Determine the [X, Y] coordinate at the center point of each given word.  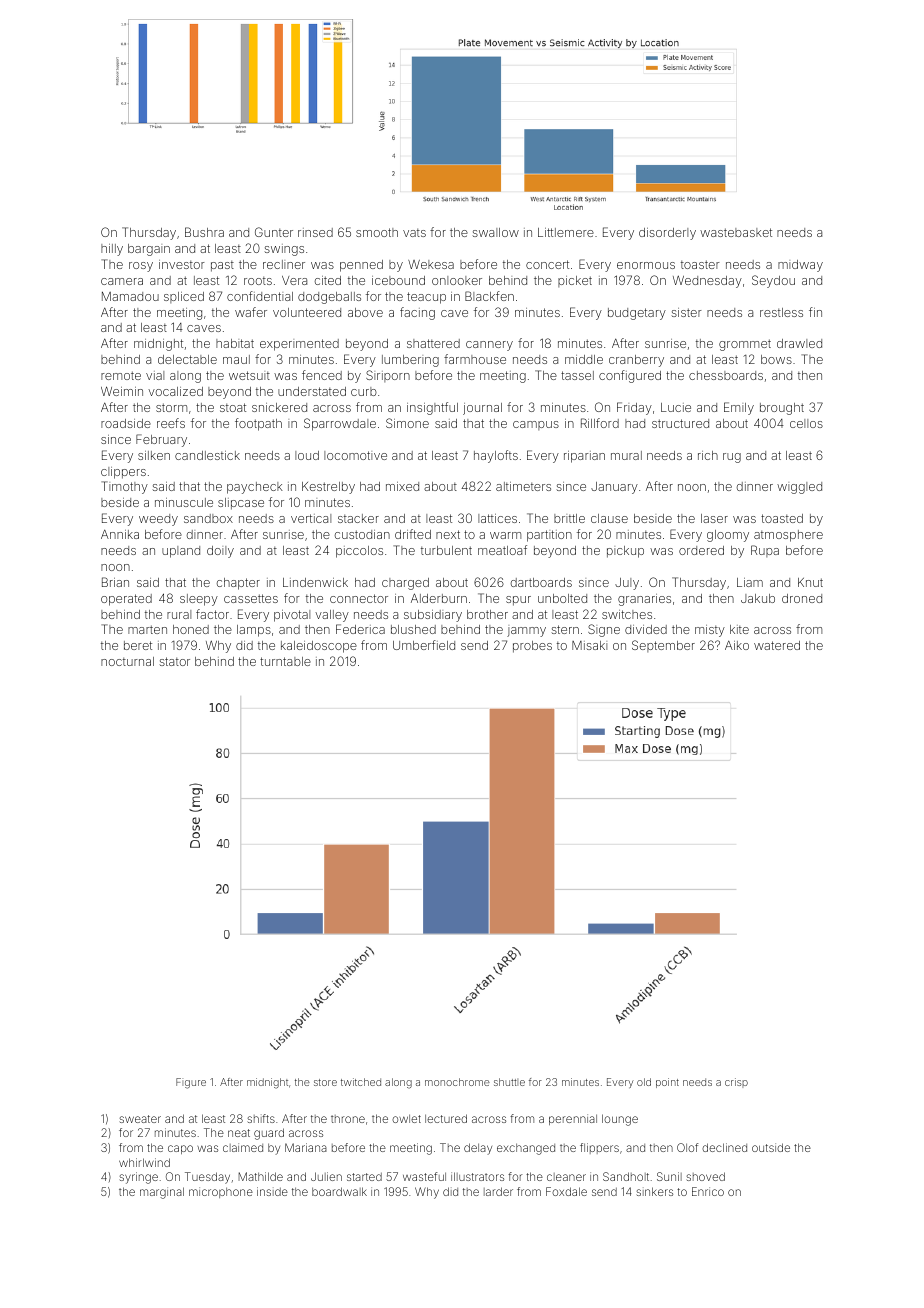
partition [549, 536]
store [325, 1082]
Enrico [708, 1191]
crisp [736, 1083]
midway [800, 266]
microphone [221, 1192]
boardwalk [339, 1191]
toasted [782, 518]
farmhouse [475, 359]
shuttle [509, 1082]
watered [777, 645]
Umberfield [424, 645]
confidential [260, 296]
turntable [285, 661]
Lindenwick [315, 582]
